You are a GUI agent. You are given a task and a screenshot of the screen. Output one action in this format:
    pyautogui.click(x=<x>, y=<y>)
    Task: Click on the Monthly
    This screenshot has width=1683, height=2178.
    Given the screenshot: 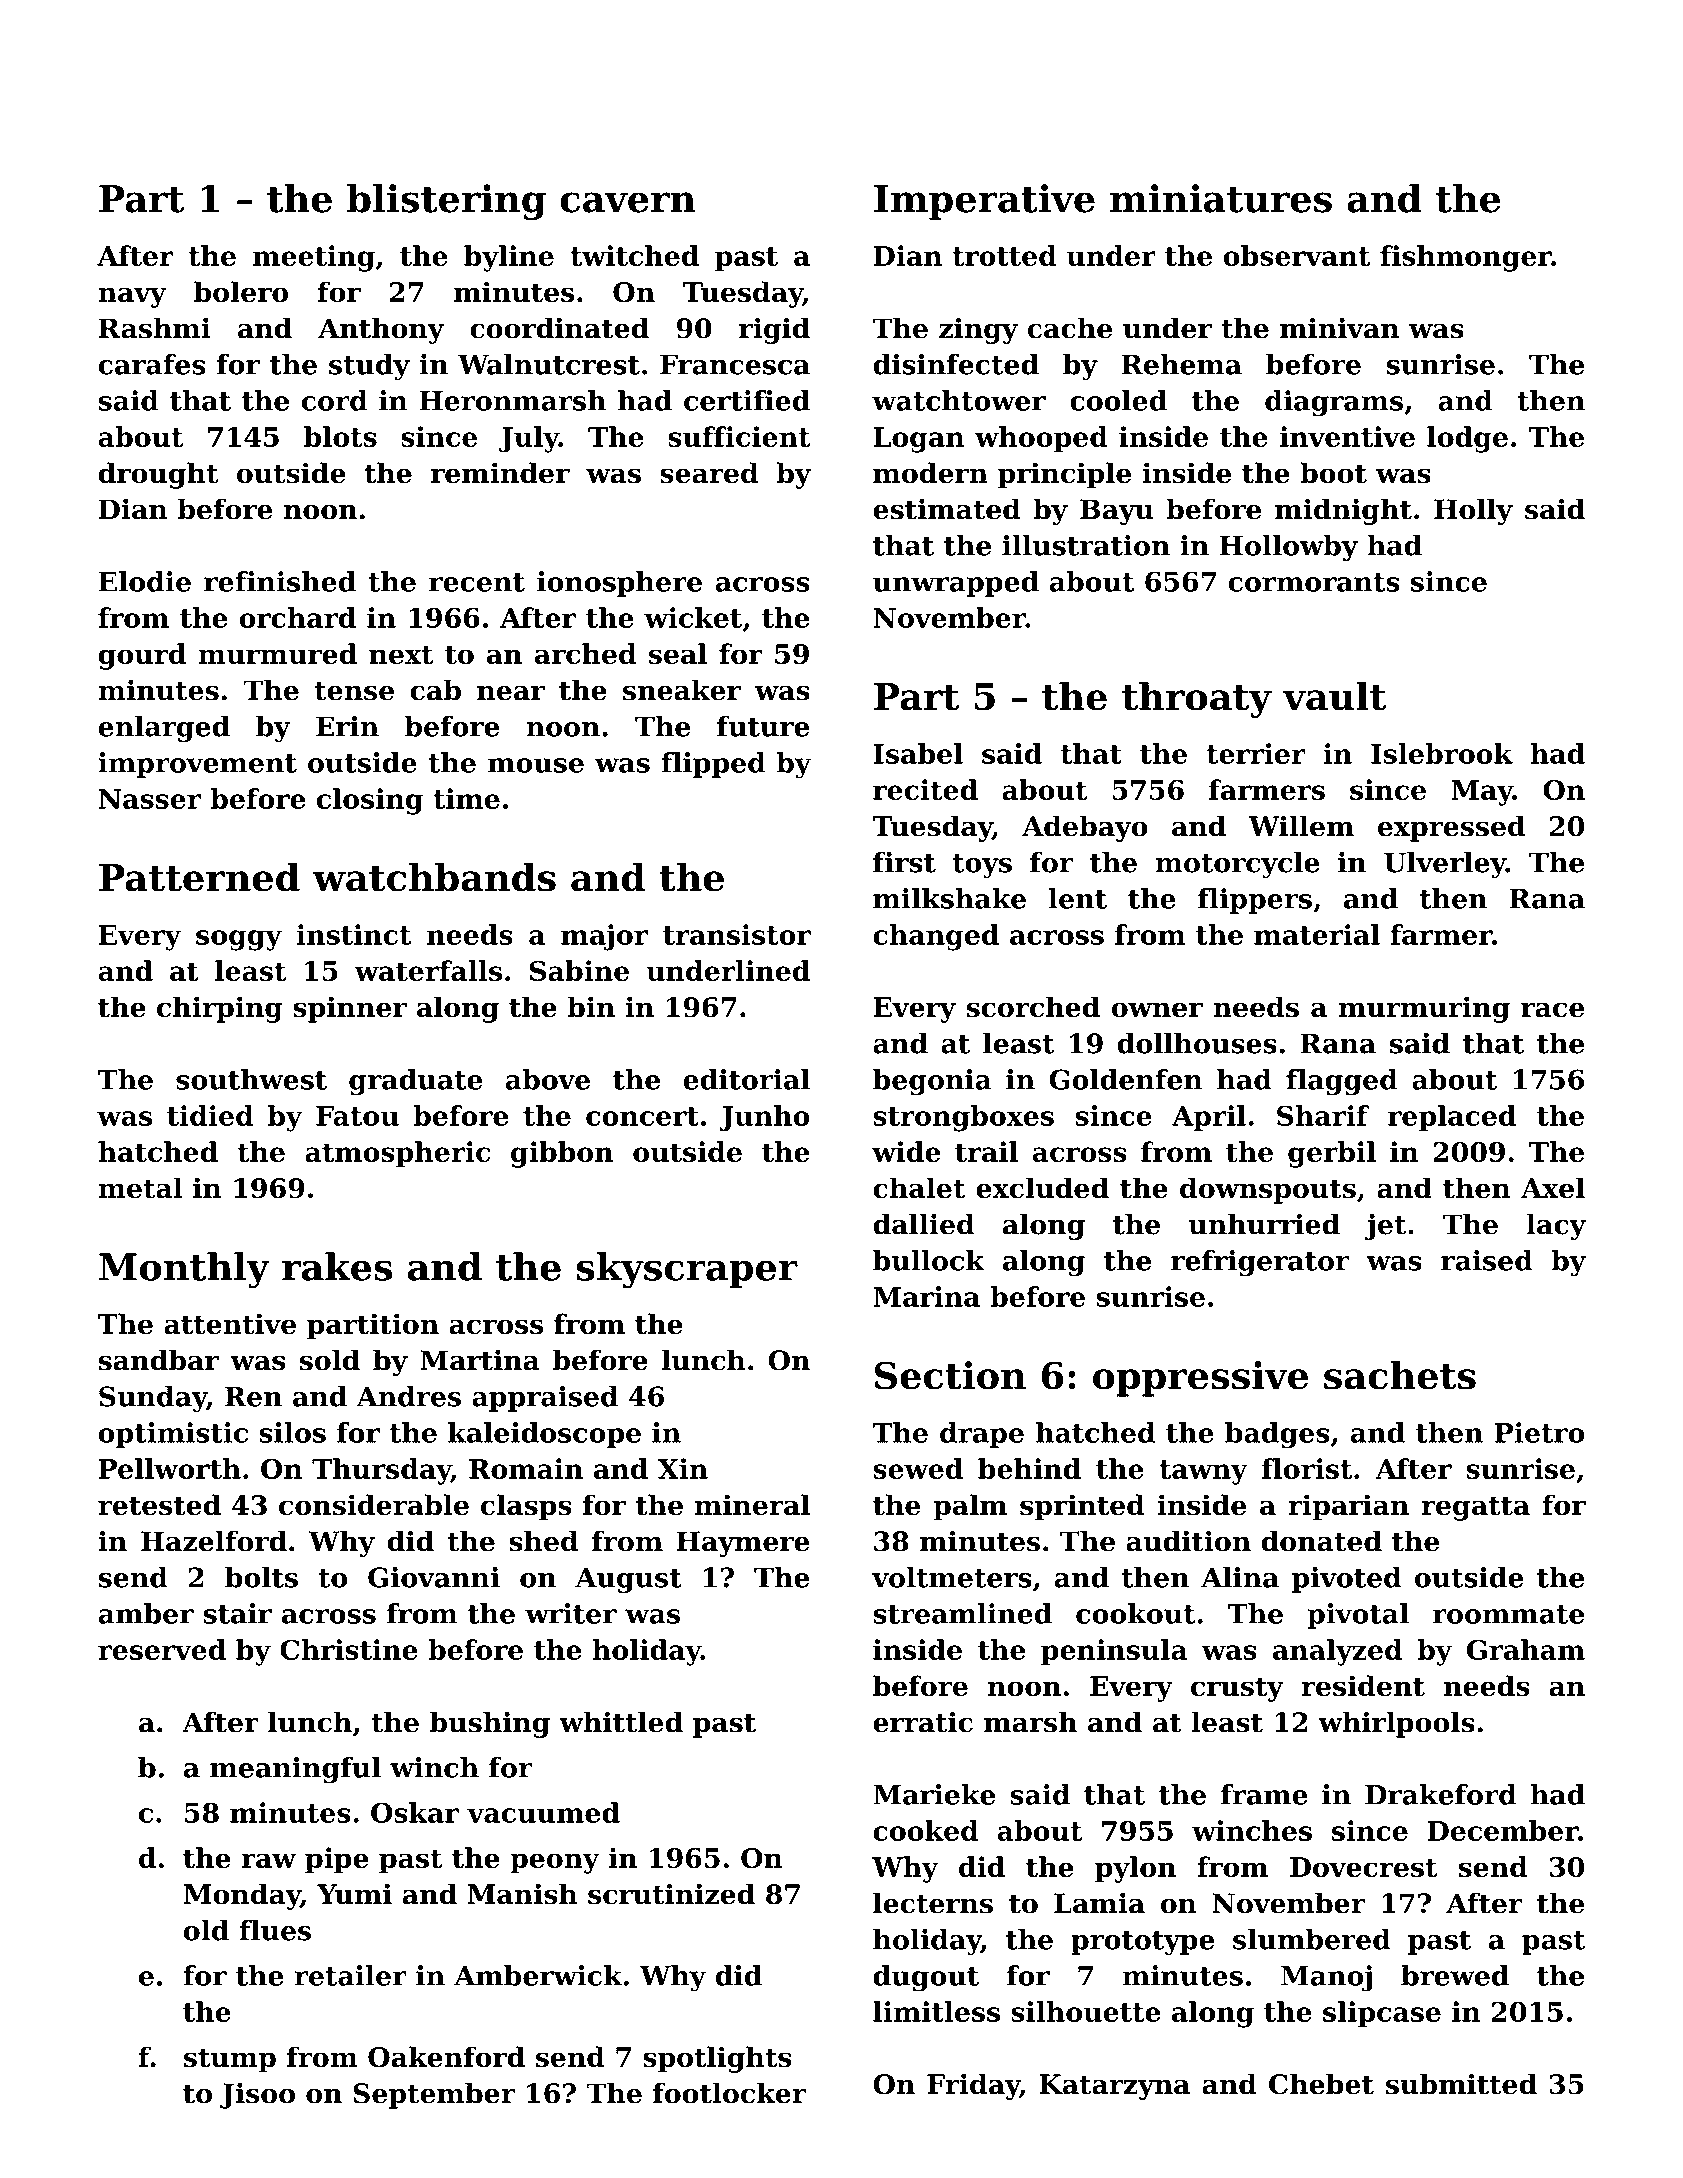 What is the action you would take?
    pyautogui.click(x=184, y=1270)
